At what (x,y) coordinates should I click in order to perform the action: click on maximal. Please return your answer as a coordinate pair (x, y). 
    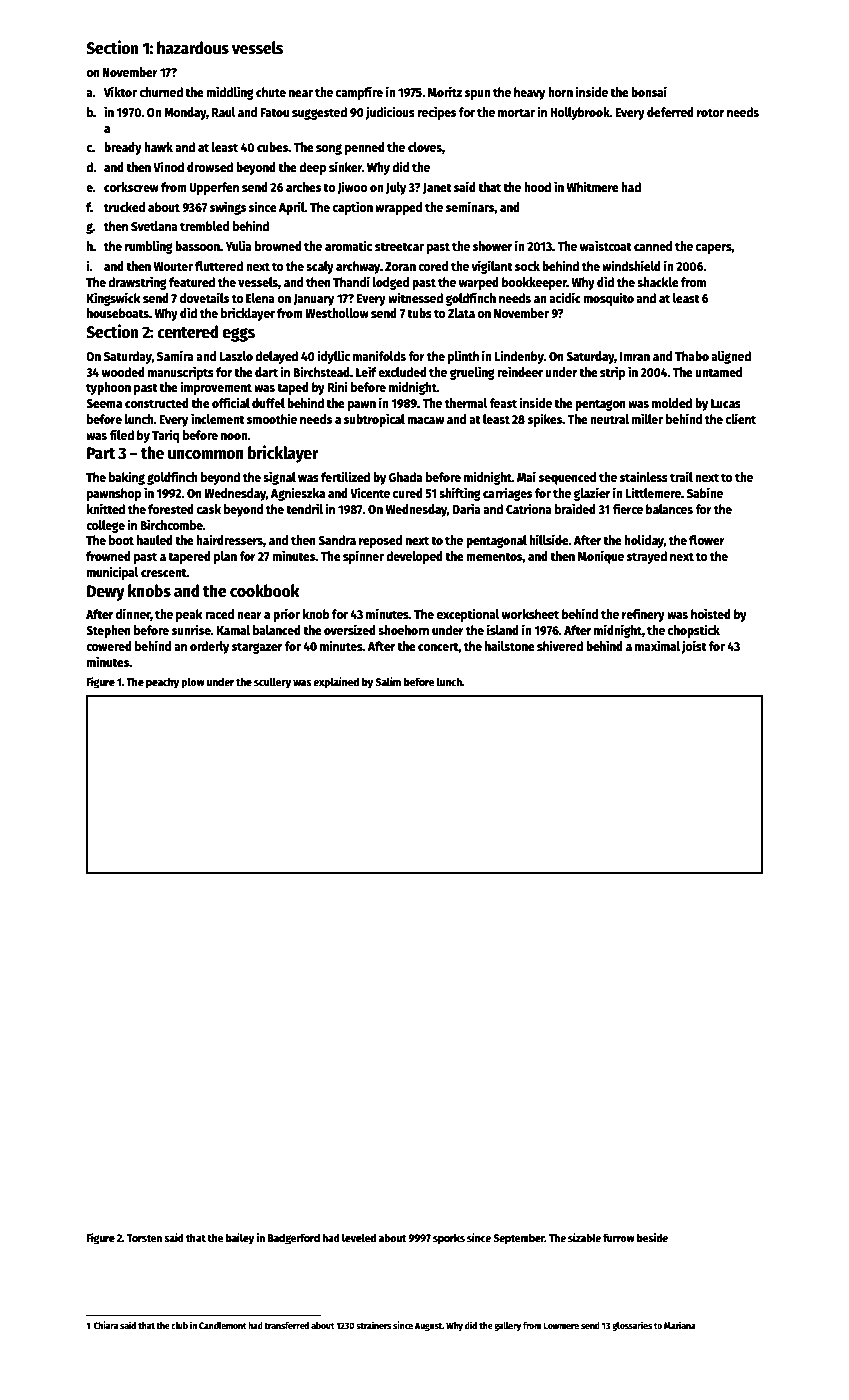
    Looking at the image, I should click on (657, 645).
